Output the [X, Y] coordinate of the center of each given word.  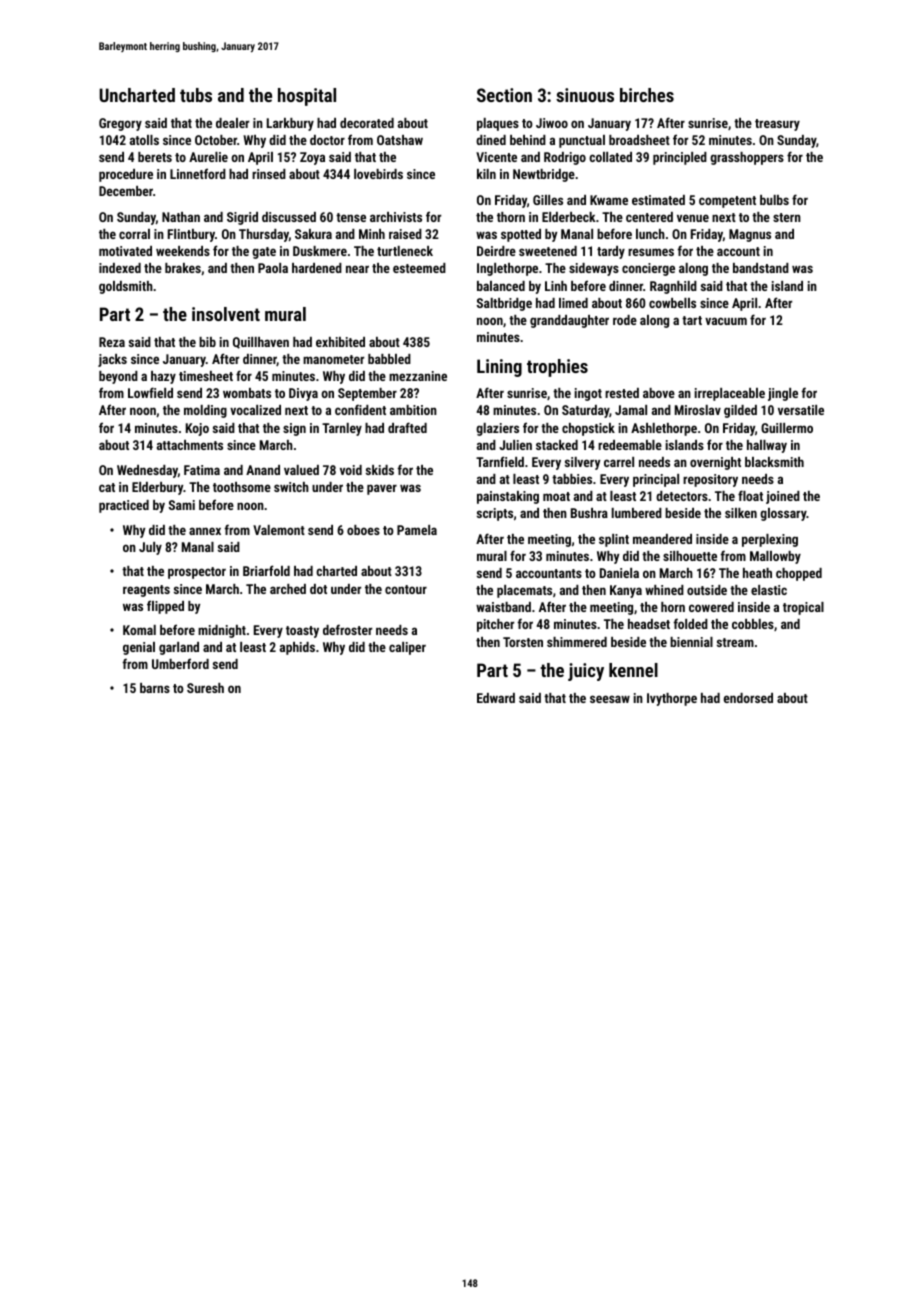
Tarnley [342, 429]
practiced [124, 506]
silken [741, 513]
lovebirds [378, 174]
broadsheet [639, 140]
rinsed [269, 174]
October [216, 140]
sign [294, 429]
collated [610, 157]
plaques [498, 124]
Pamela [417, 530]
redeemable [630, 445]
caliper [407, 648]
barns [155, 688]
